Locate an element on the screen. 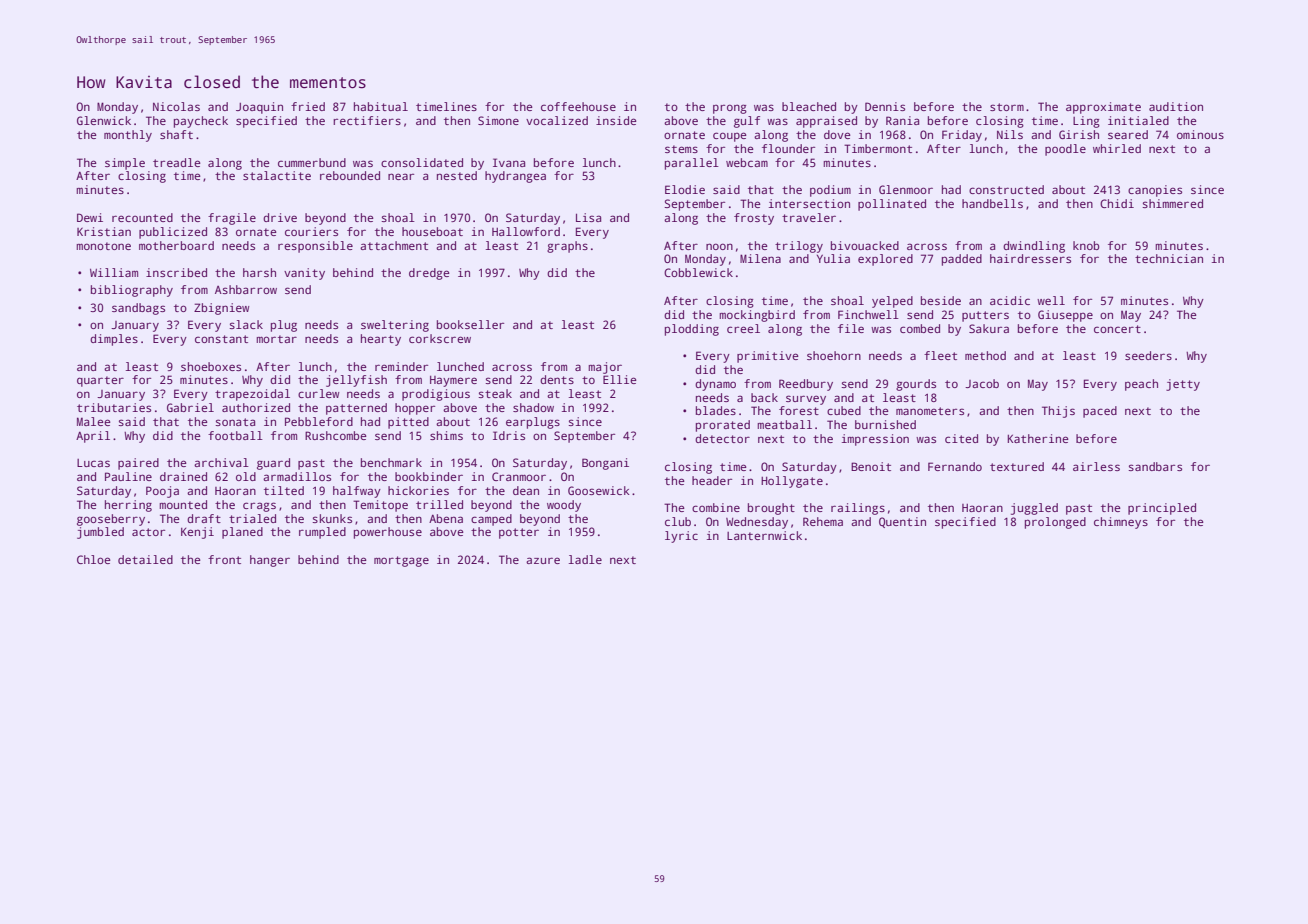 The height and width of the screenshot is (924, 1308). concert is located at coordinates (1117, 329).
